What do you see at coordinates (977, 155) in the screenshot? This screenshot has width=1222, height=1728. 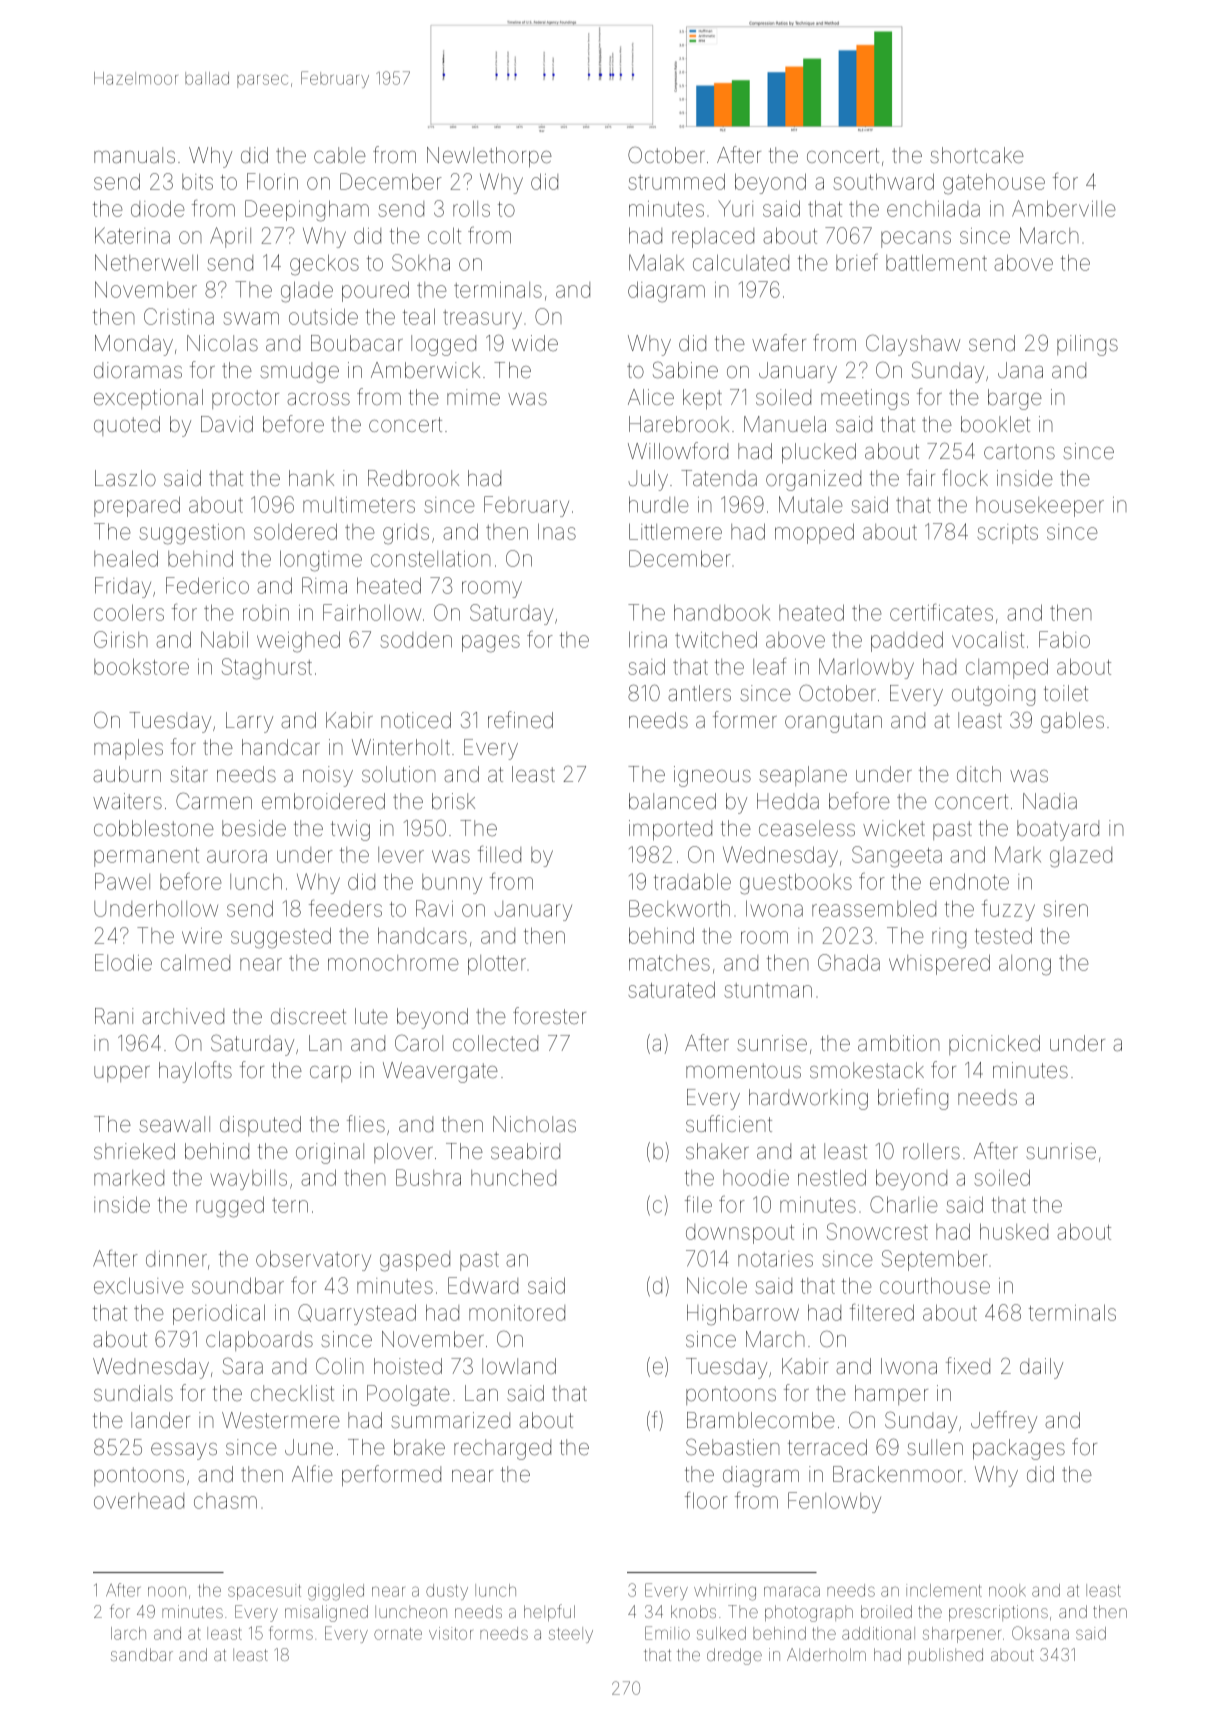 I see `shortcake` at bounding box center [977, 155].
